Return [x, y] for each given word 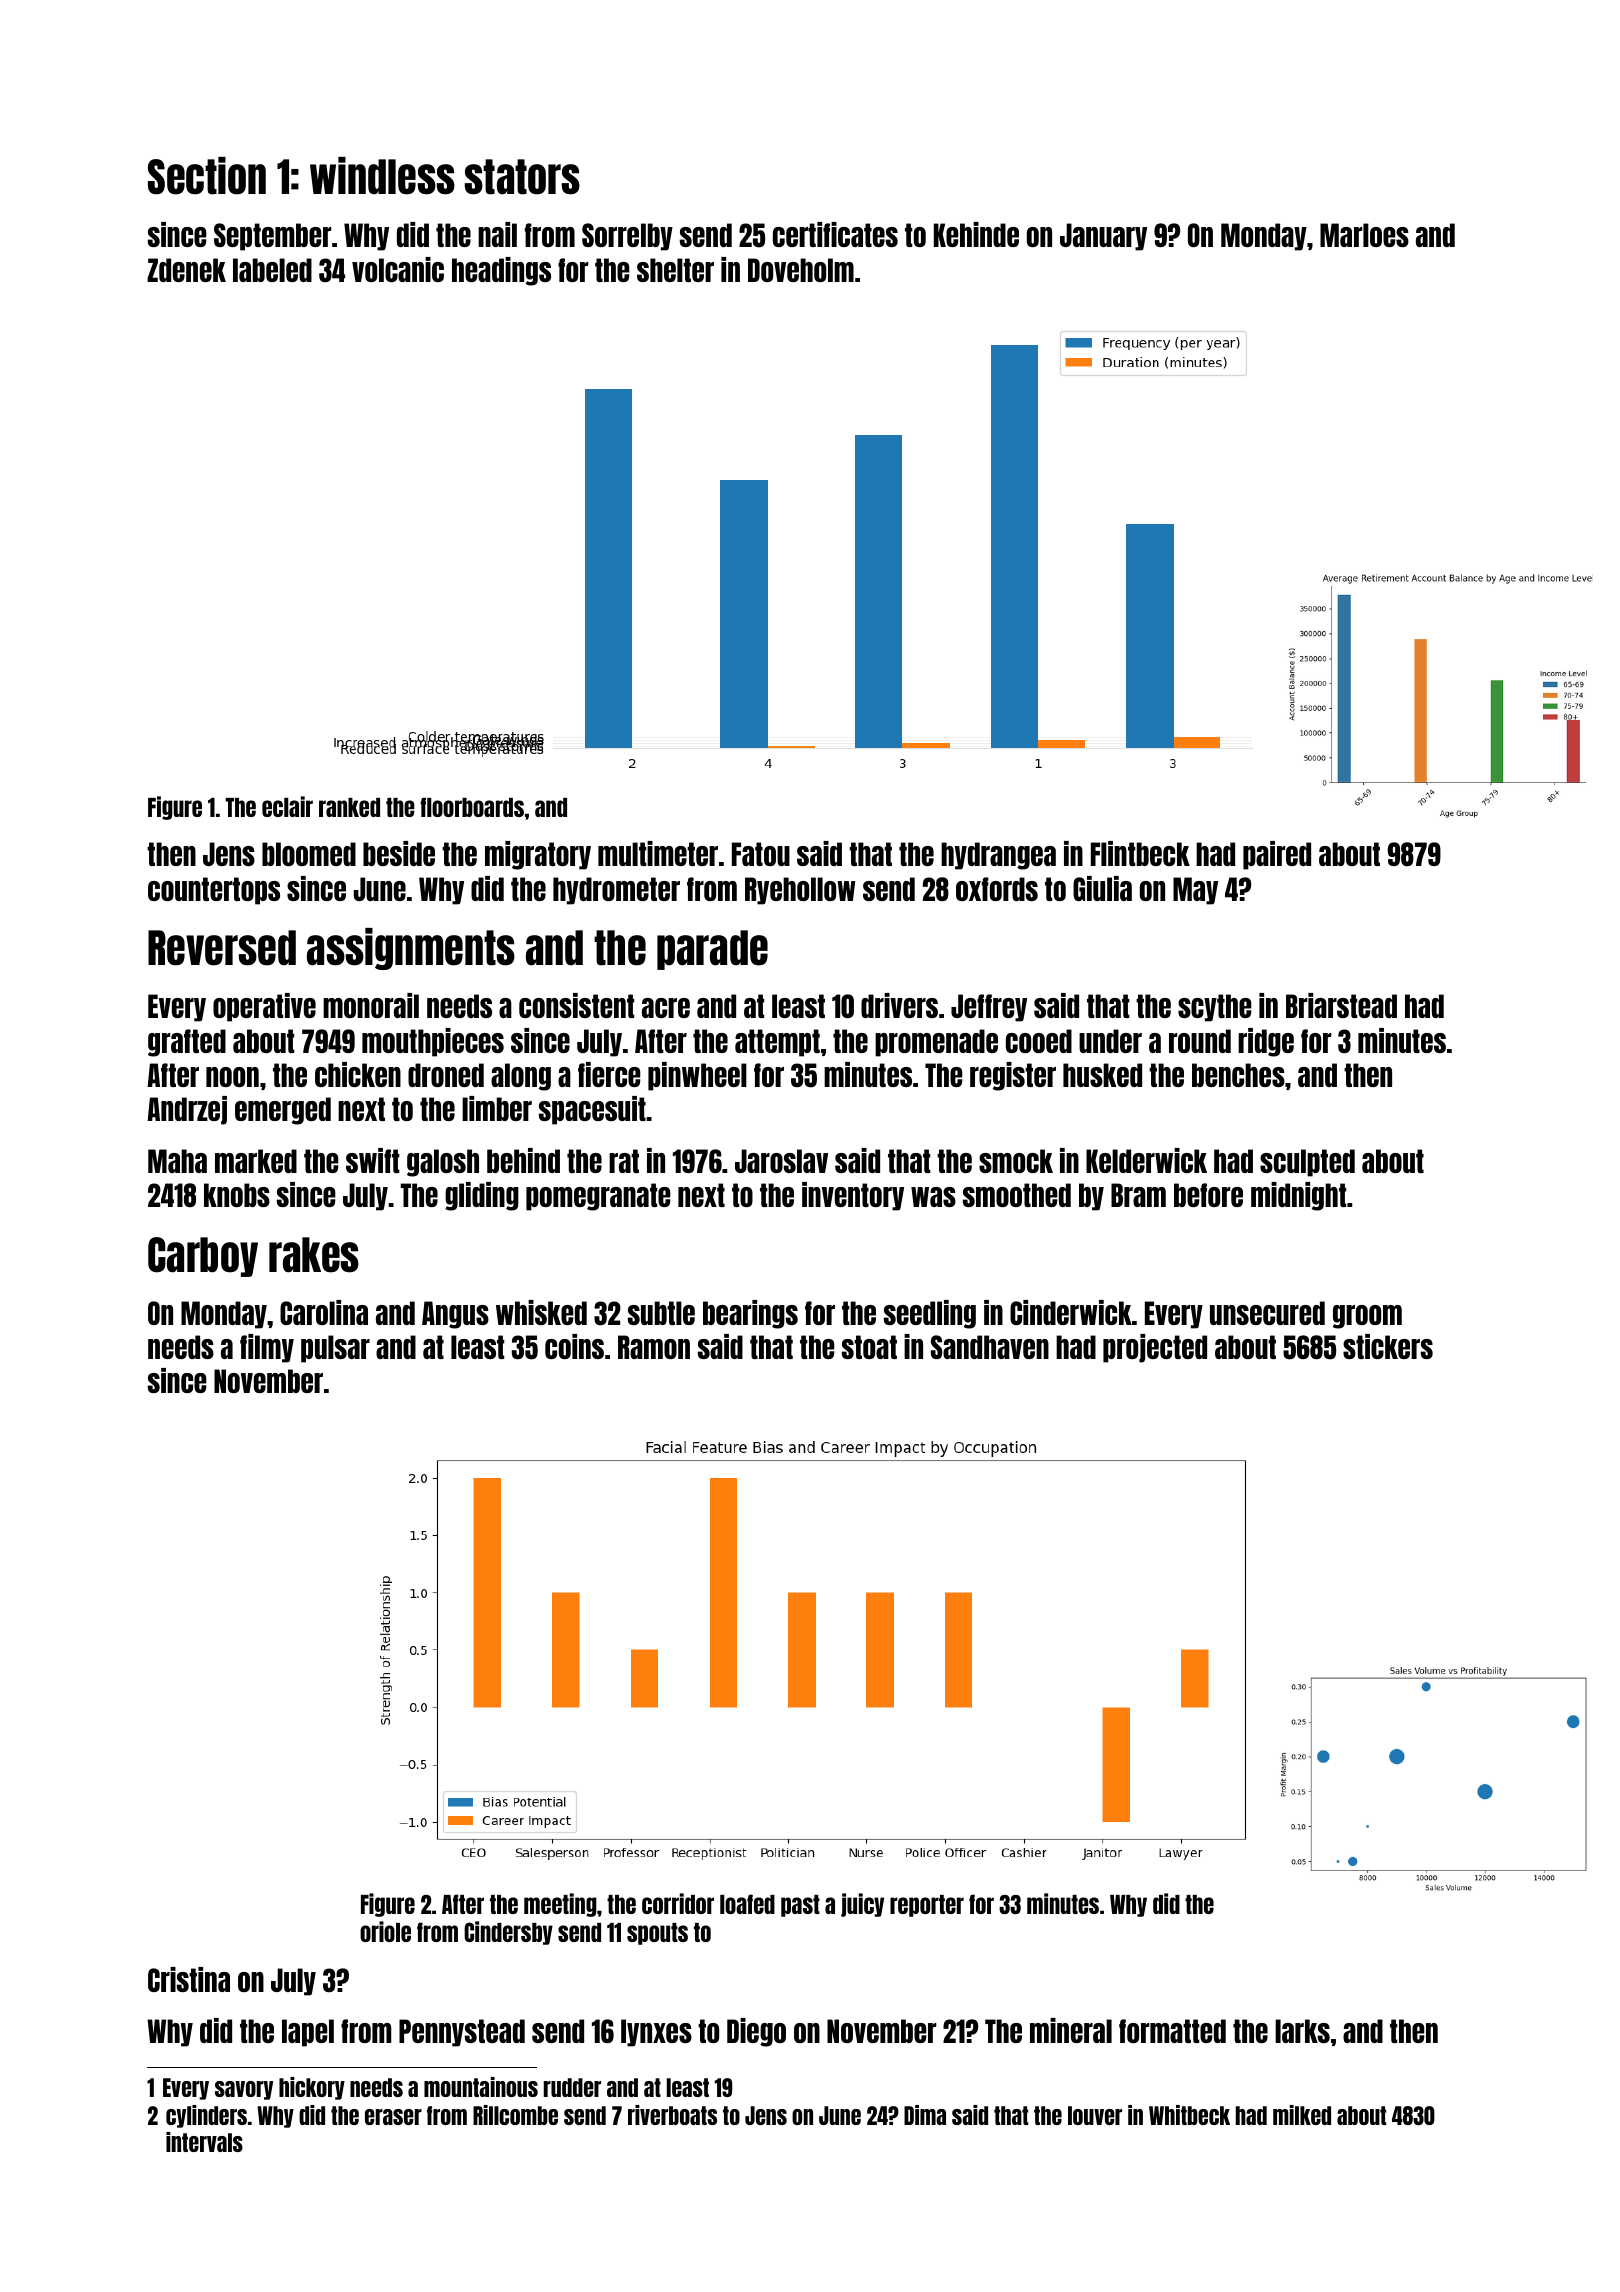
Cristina [189, 1979]
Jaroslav [781, 1161]
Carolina [324, 1312]
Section [207, 176]
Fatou [761, 854]
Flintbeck [1140, 853]
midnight [1299, 1196]
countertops [214, 891]
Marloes [1364, 235]
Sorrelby [627, 237]
